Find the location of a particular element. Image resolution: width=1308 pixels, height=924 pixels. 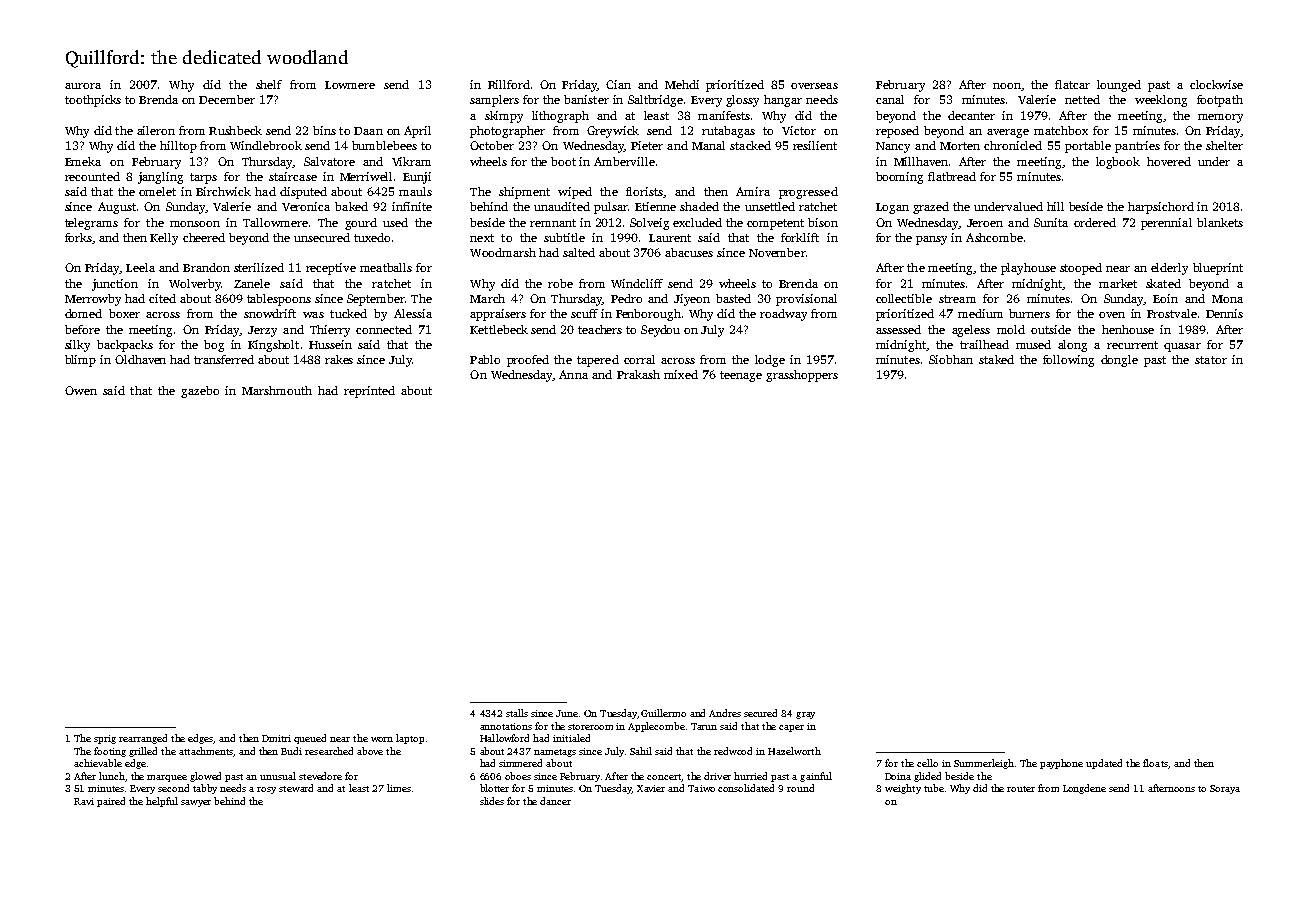

Owen is located at coordinates (81, 390).
